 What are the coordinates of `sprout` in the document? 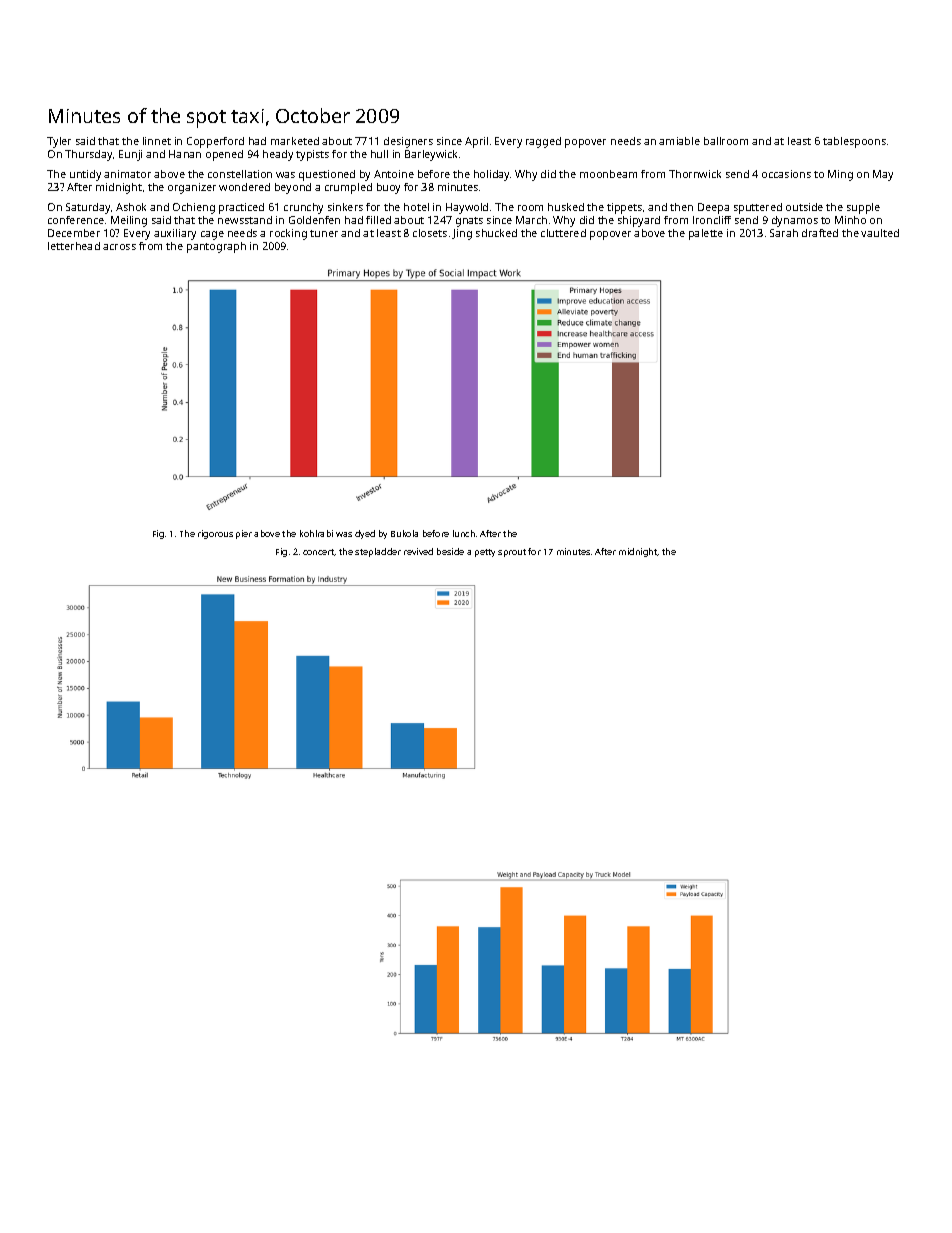 It's located at (512, 553).
